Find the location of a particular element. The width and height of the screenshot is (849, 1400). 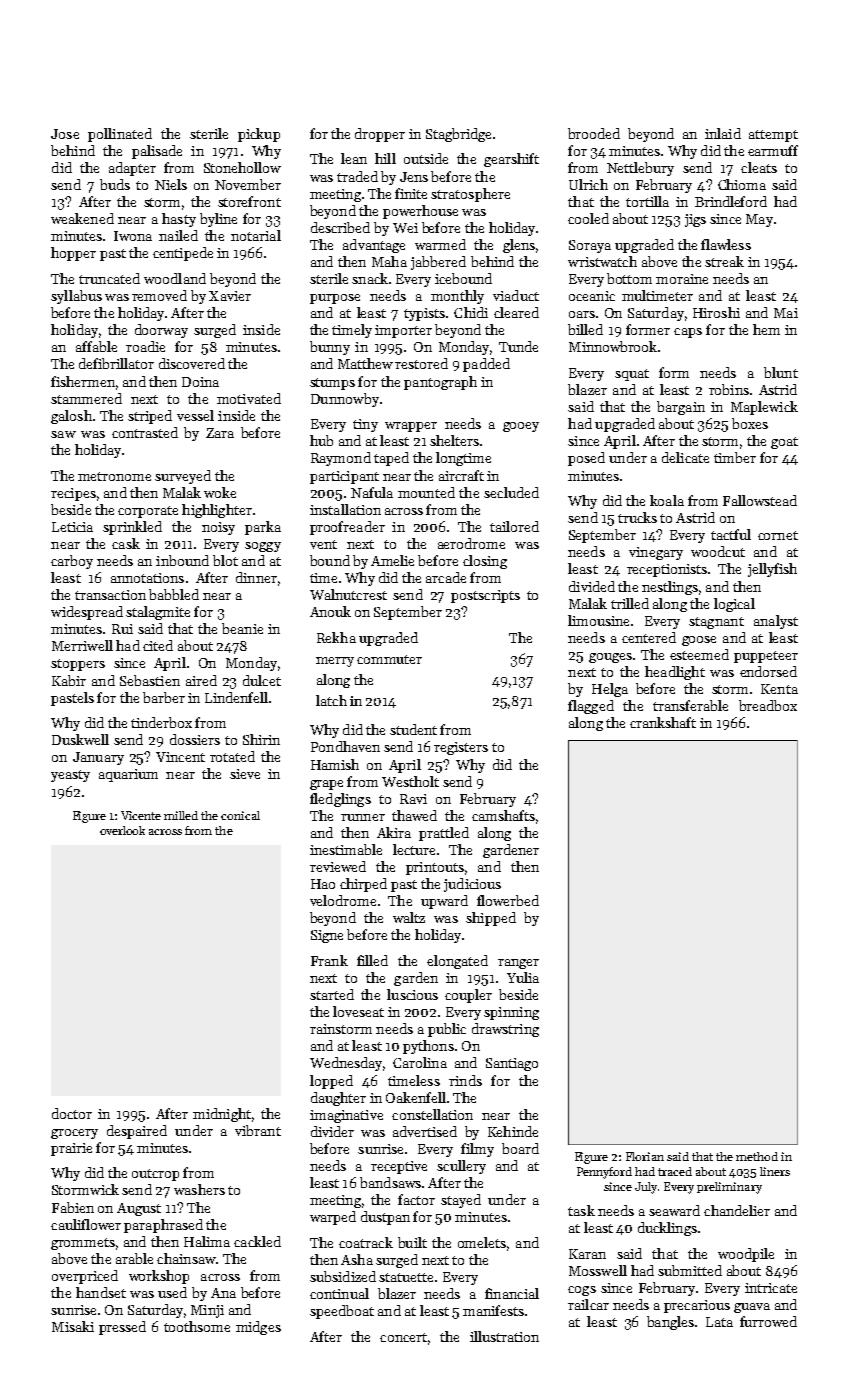

Kenta is located at coordinates (779, 689).
